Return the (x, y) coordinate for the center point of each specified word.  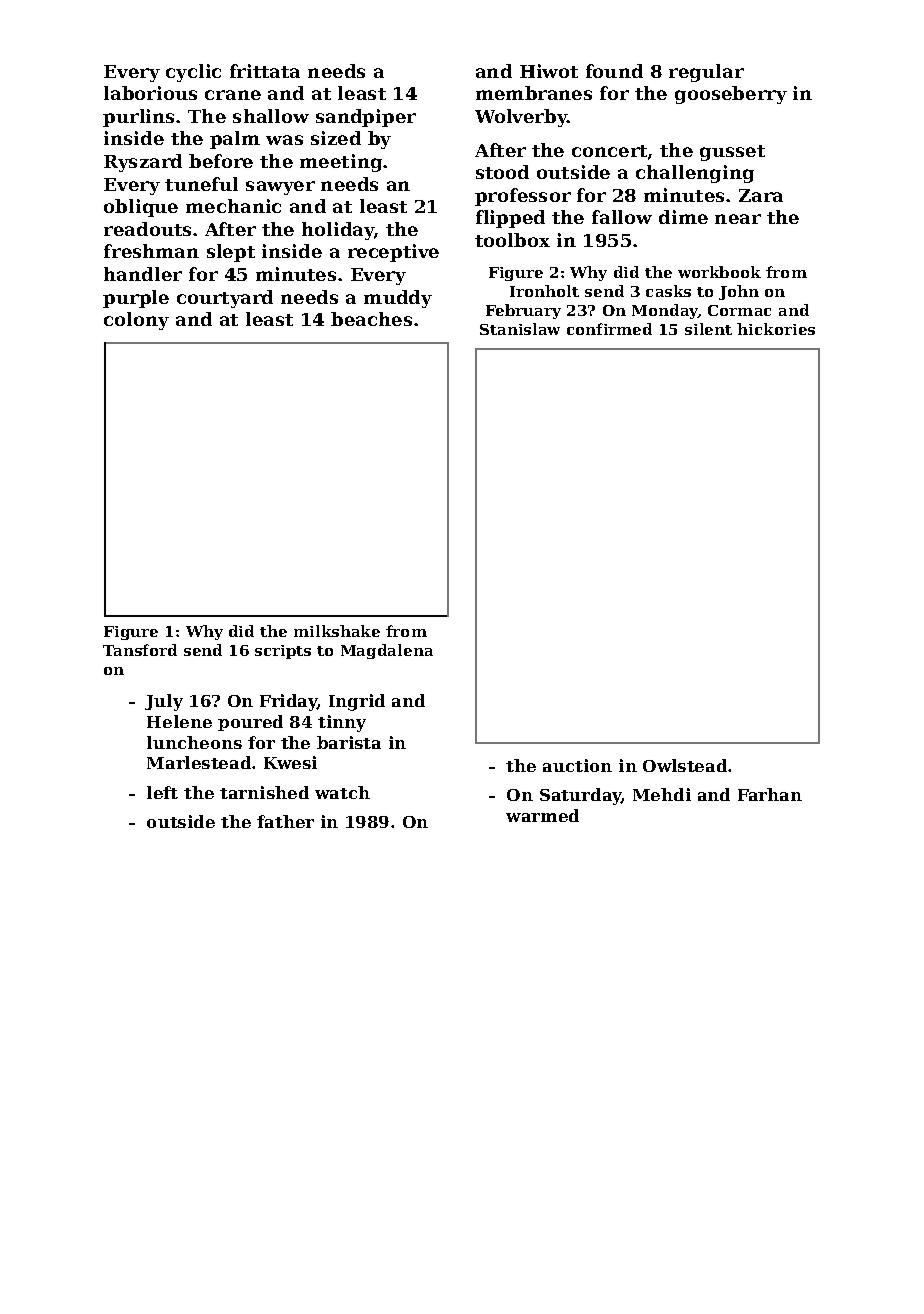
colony (136, 321)
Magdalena (387, 651)
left (162, 792)
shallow (271, 116)
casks (668, 291)
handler (143, 274)
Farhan (770, 794)
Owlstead (685, 765)
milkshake (337, 631)
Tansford (140, 650)
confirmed (609, 329)
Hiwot (549, 71)
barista (349, 742)
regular (706, 73)
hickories (776, 329)
